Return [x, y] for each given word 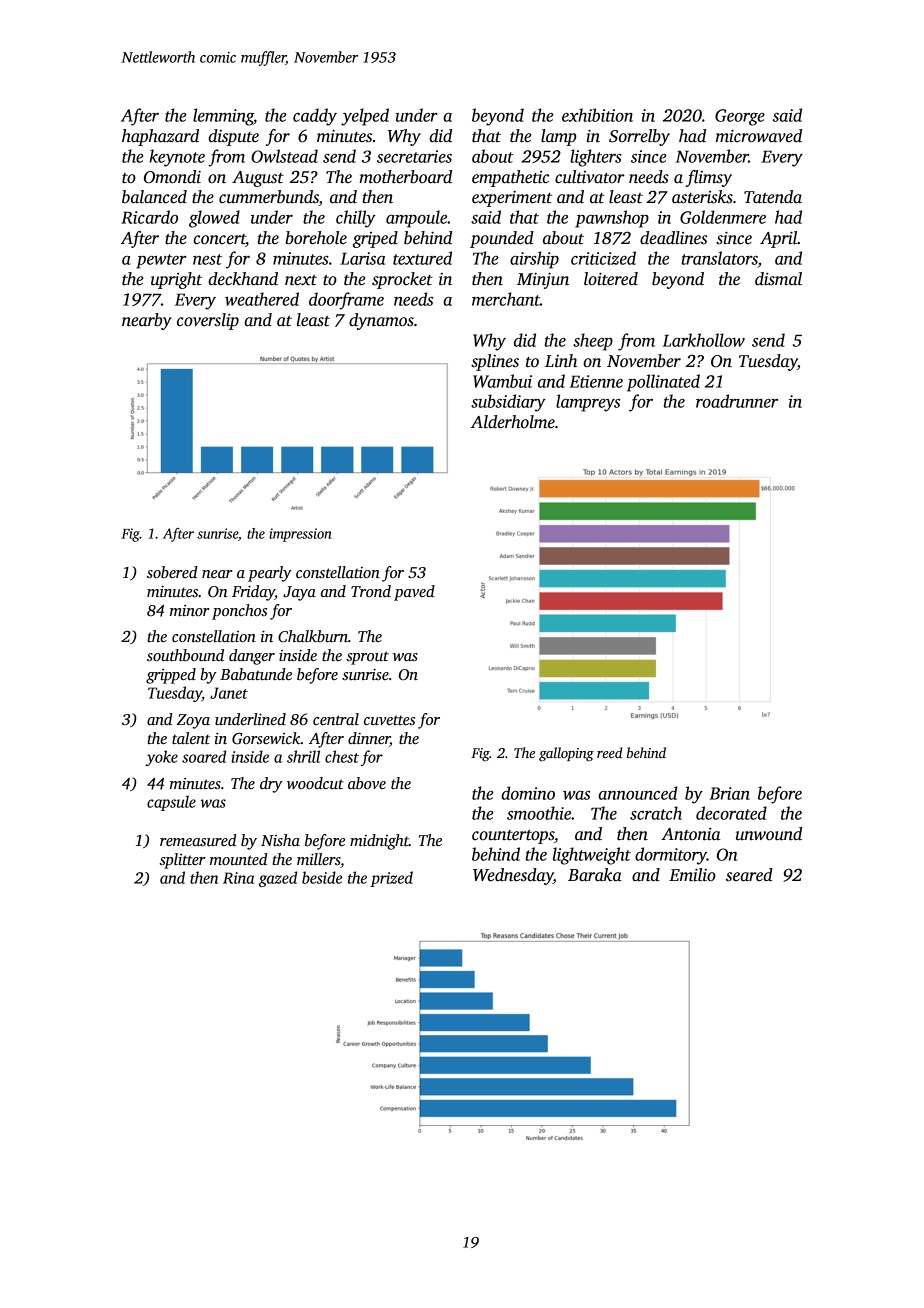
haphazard [160, 137]
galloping [566, 754]
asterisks [702, 197]
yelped [365, 117]
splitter [183, 861]
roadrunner [737, 401]
